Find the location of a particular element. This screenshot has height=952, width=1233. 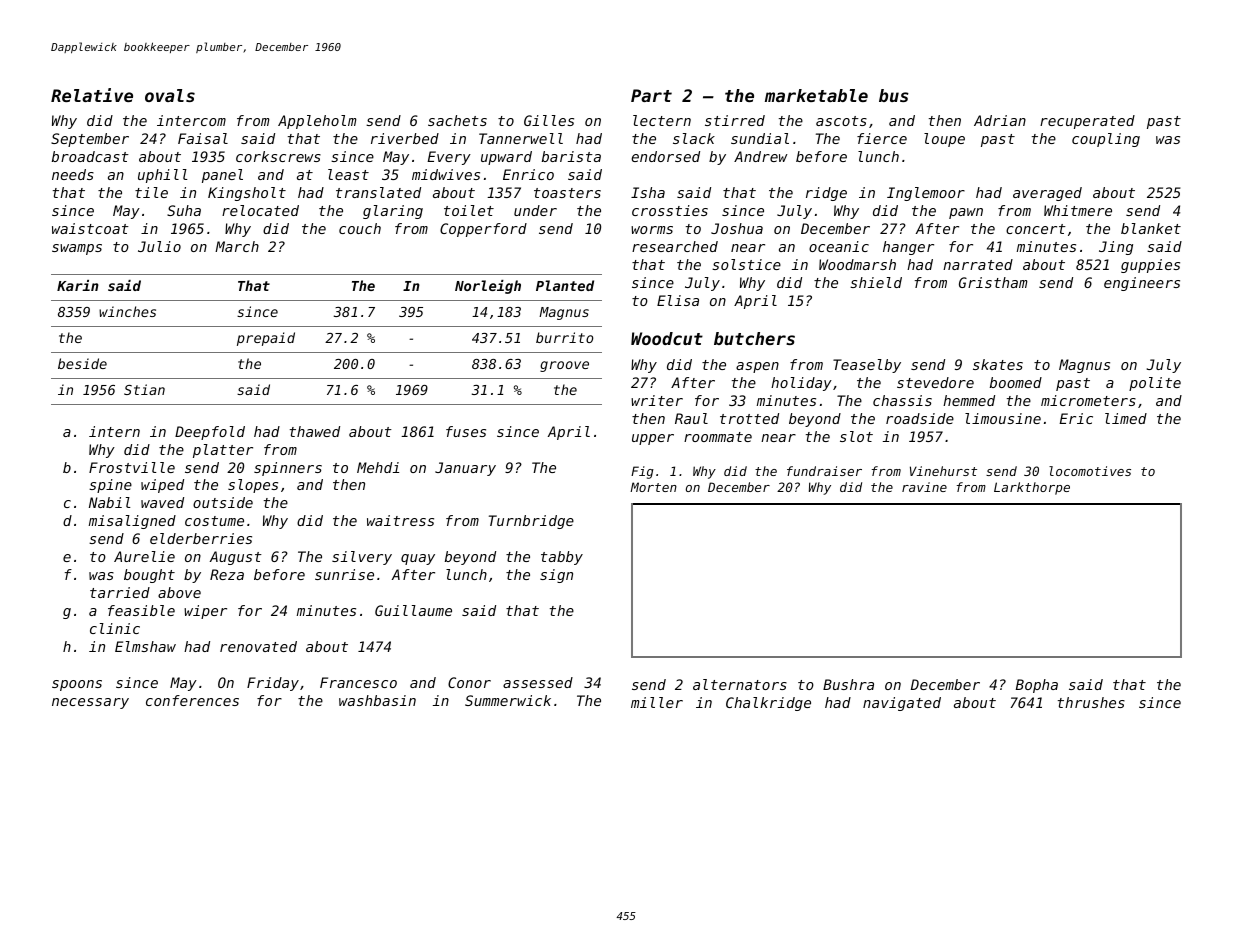

prepaid is located at coordinates (266, 339).
